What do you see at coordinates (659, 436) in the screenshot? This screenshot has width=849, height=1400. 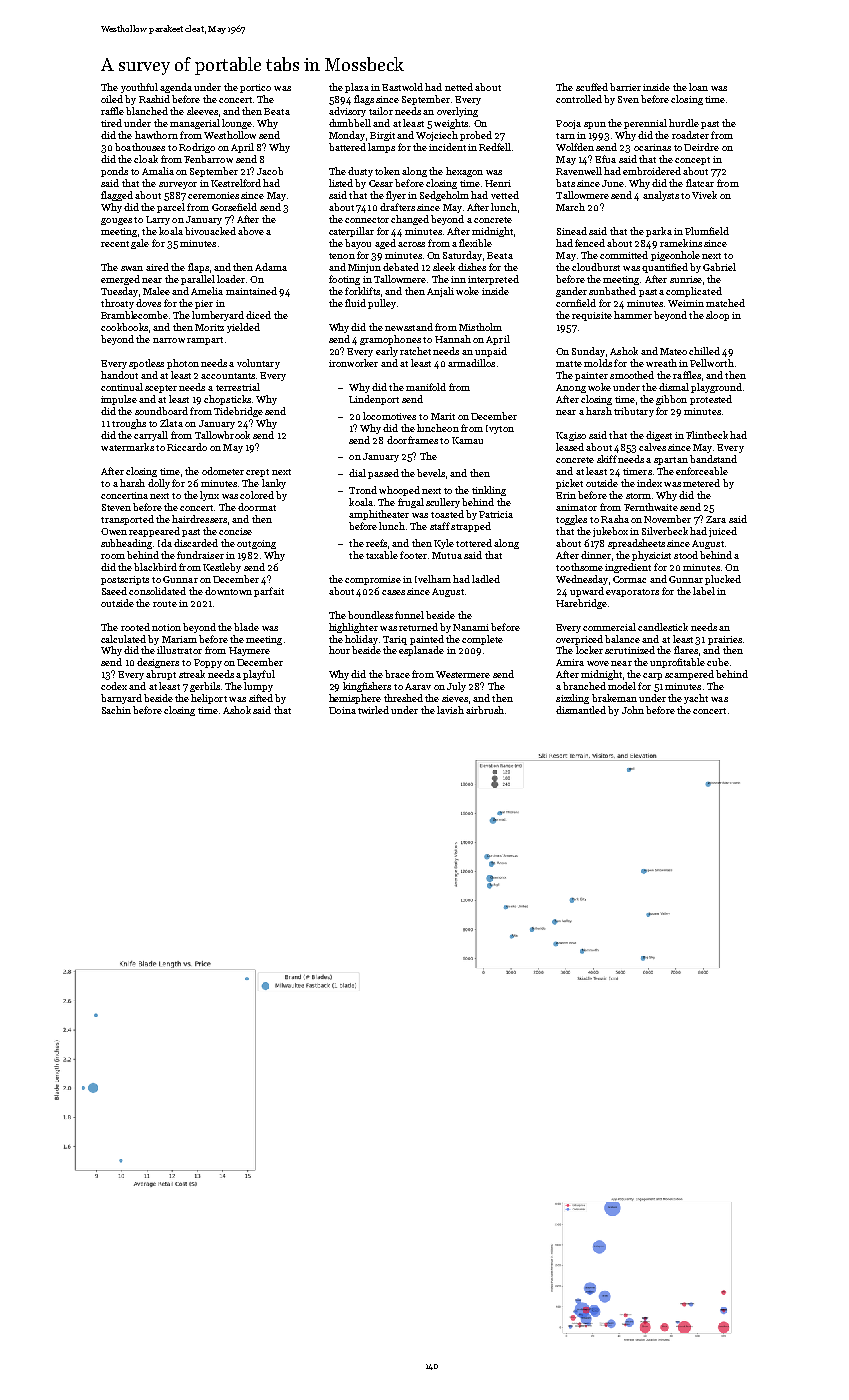 I see `digest` at bounding box center [659, 436].
